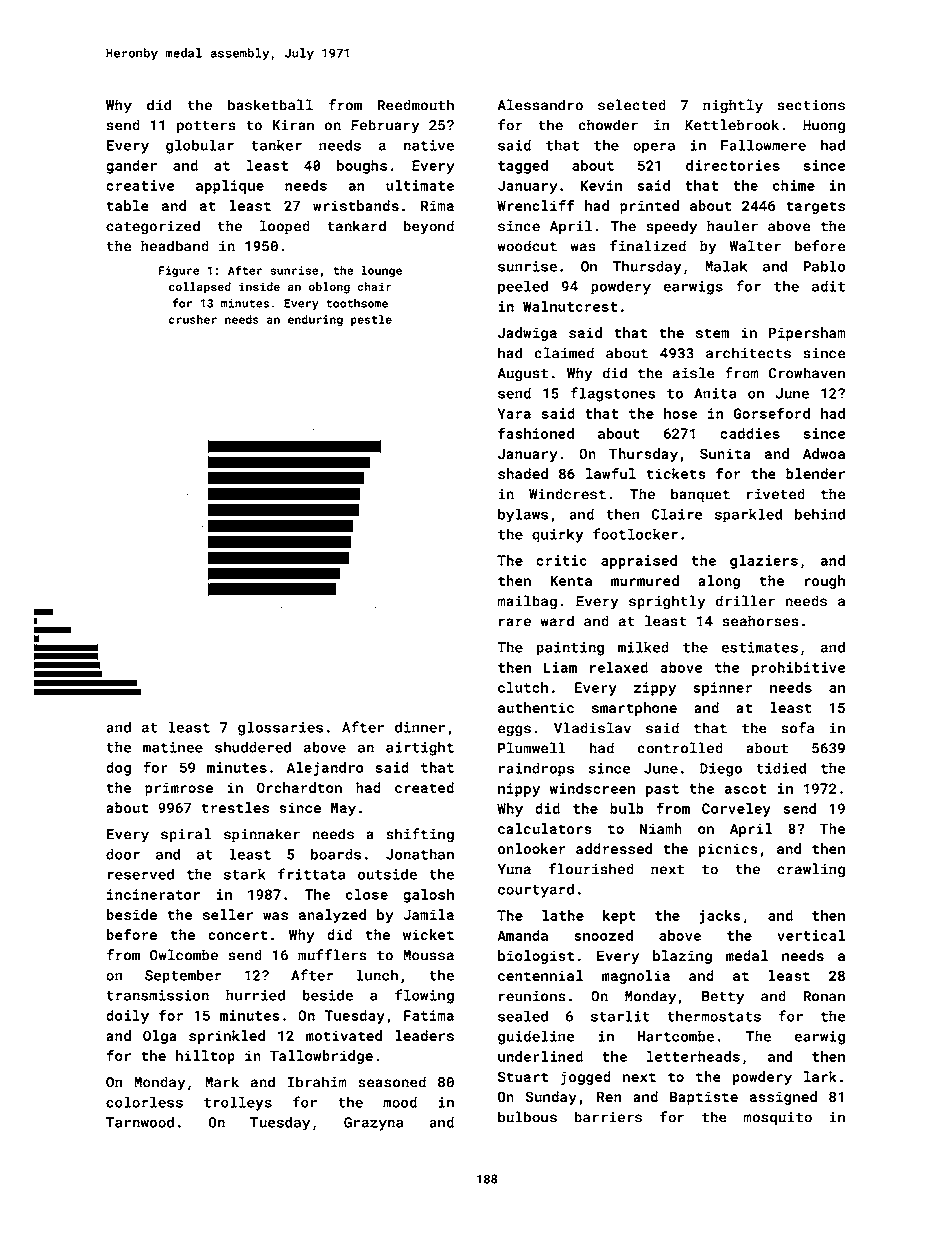 This image has width=952, height=1233. Describe the element at coordinates (128, 205) in the image. I see `table` at that location.
